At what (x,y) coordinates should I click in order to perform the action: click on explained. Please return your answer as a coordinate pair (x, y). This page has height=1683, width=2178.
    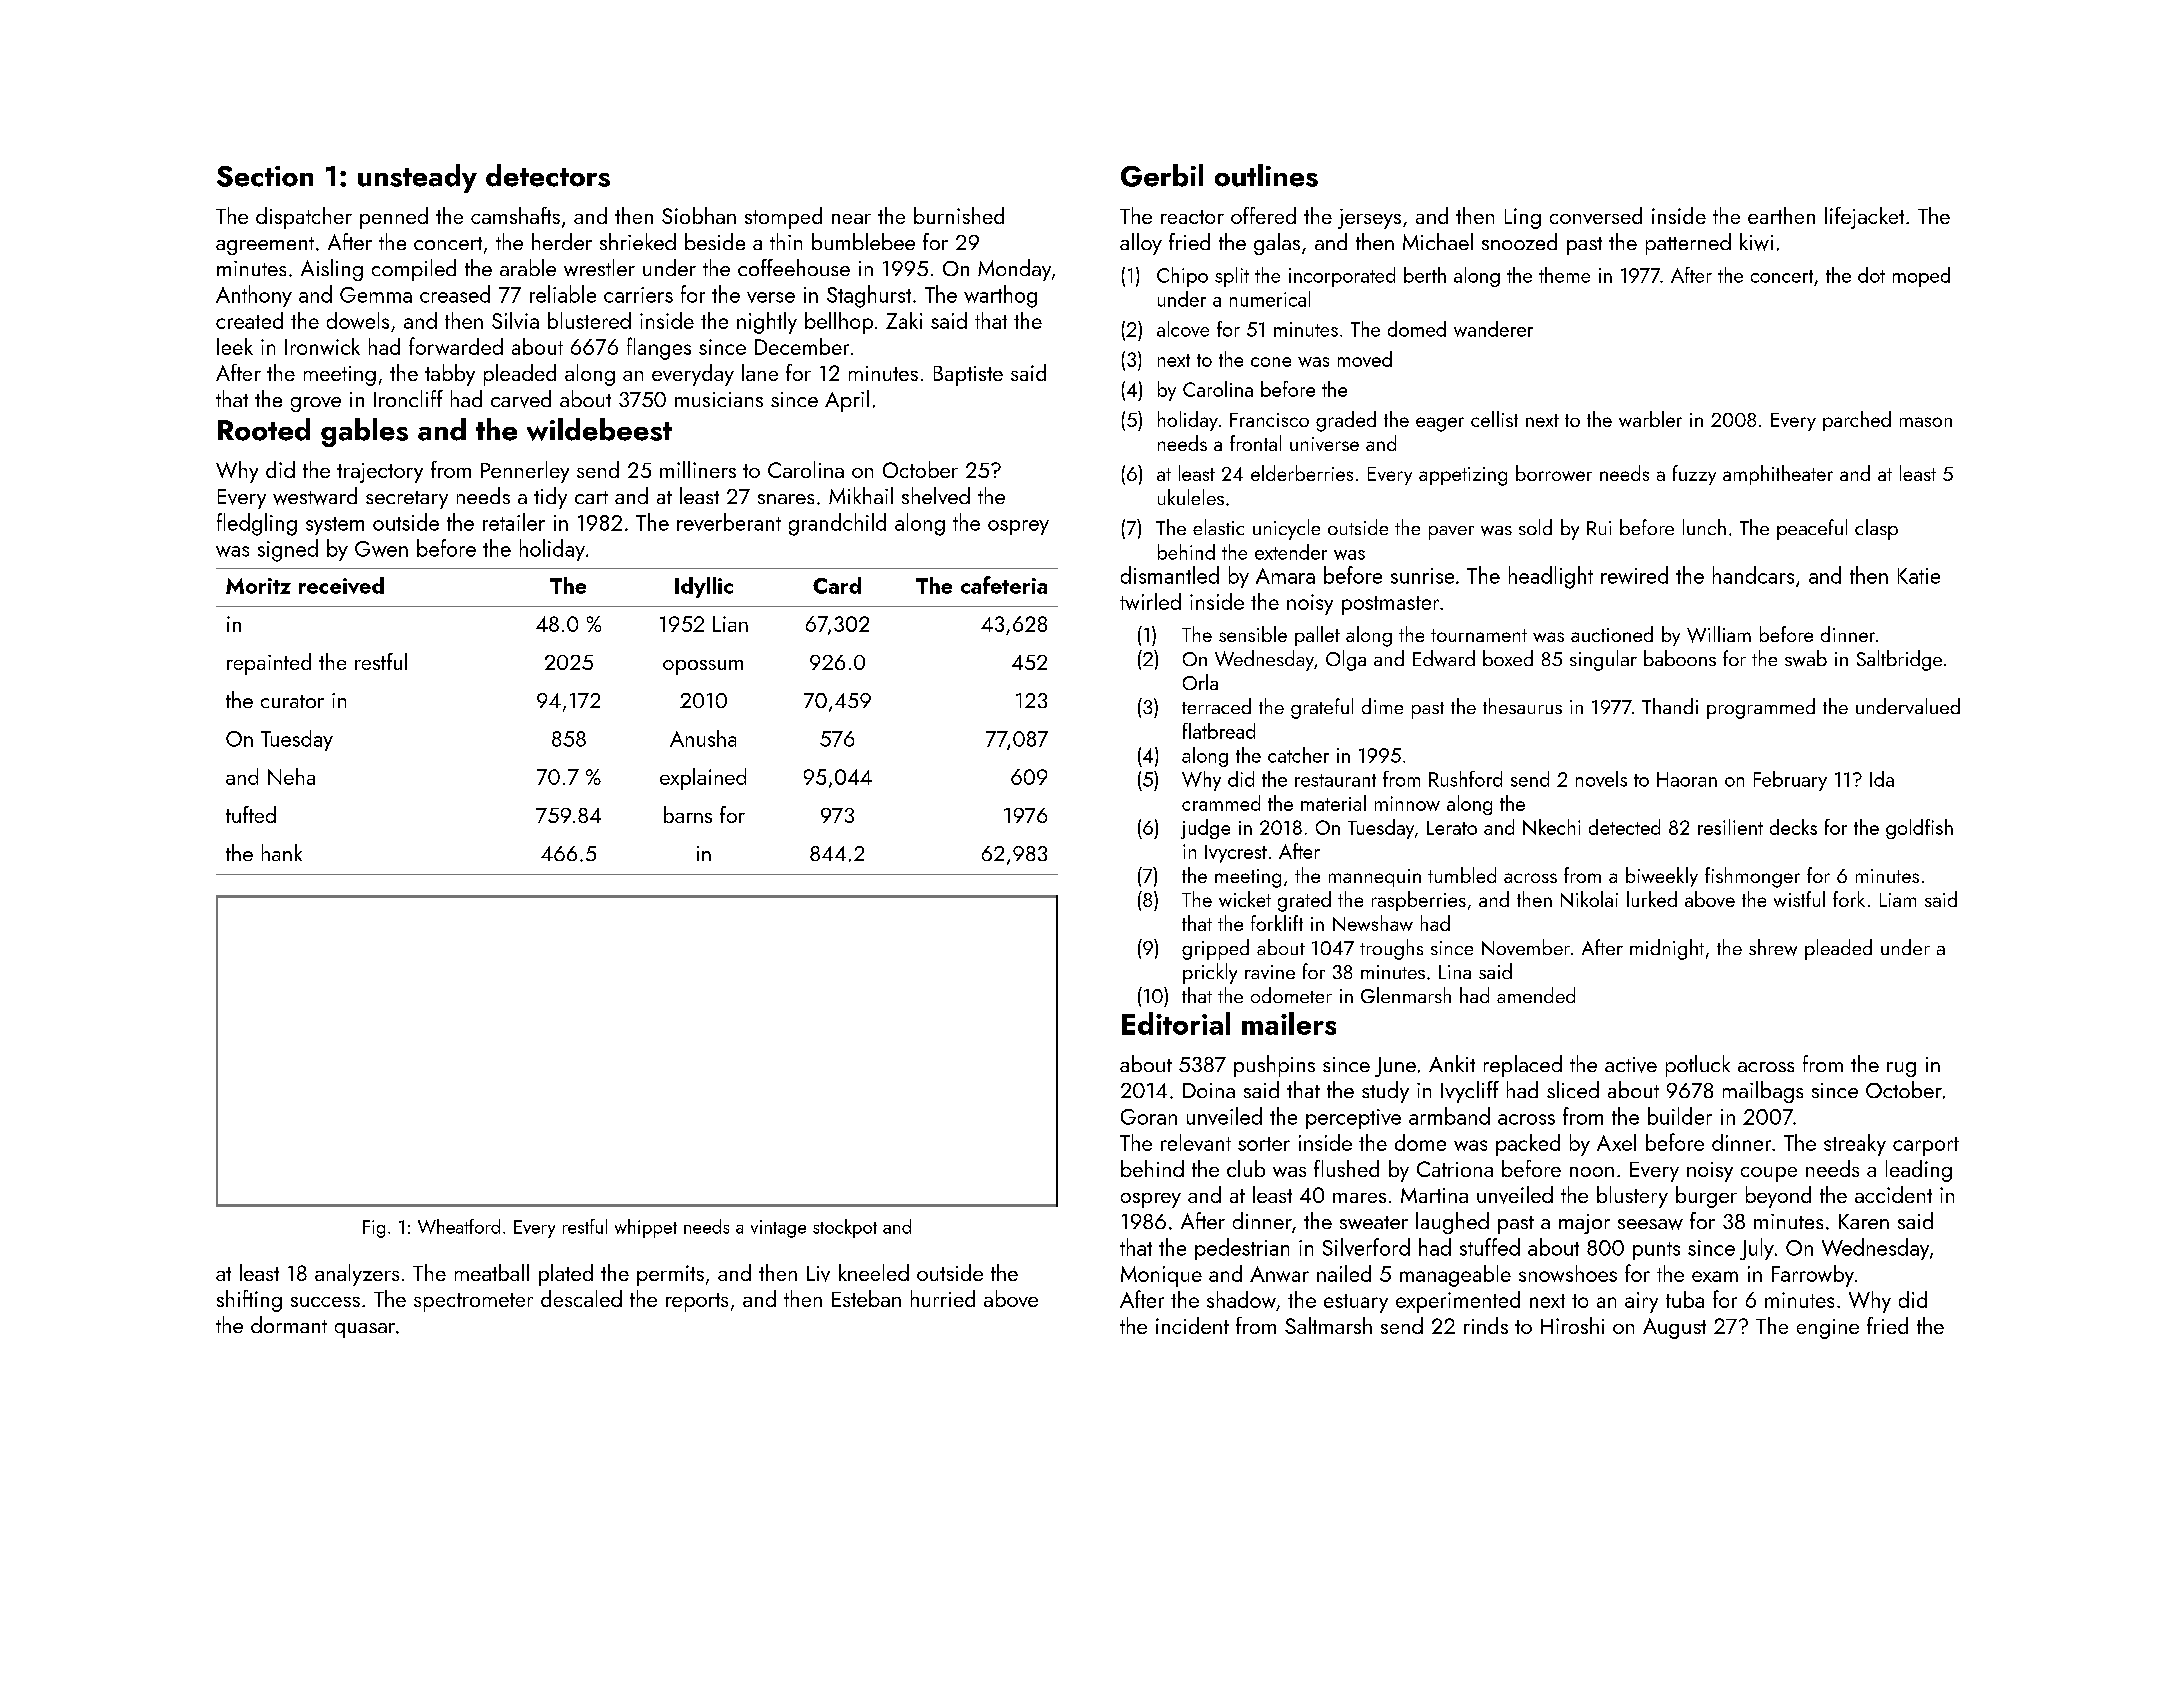
    Looking at the image, I should click on (703, 779).
